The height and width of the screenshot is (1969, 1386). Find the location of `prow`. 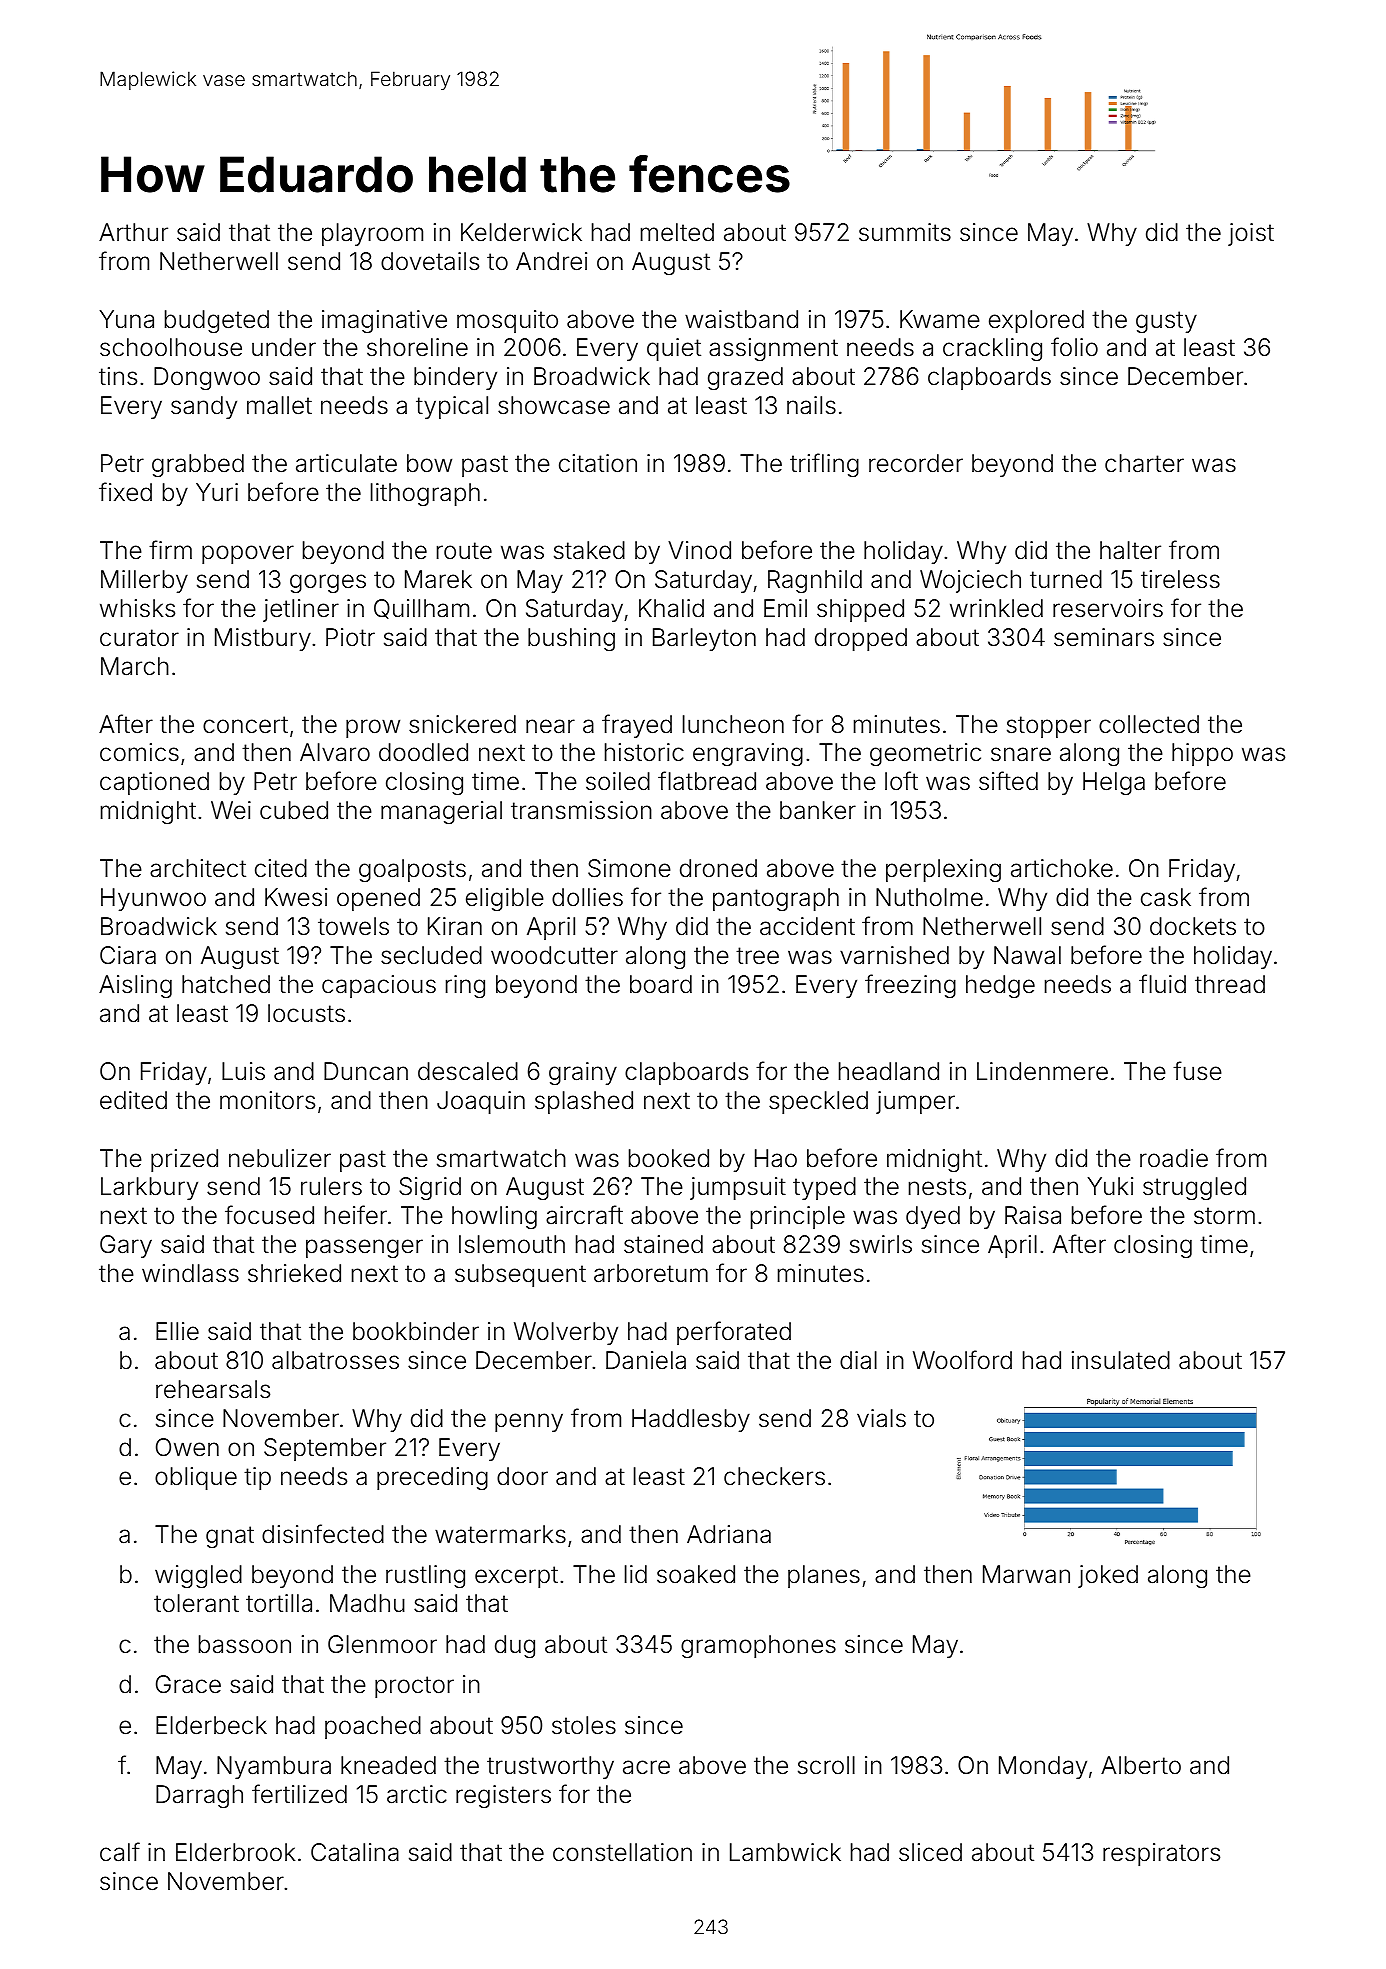

prow is located at coordinates (373, 728).
